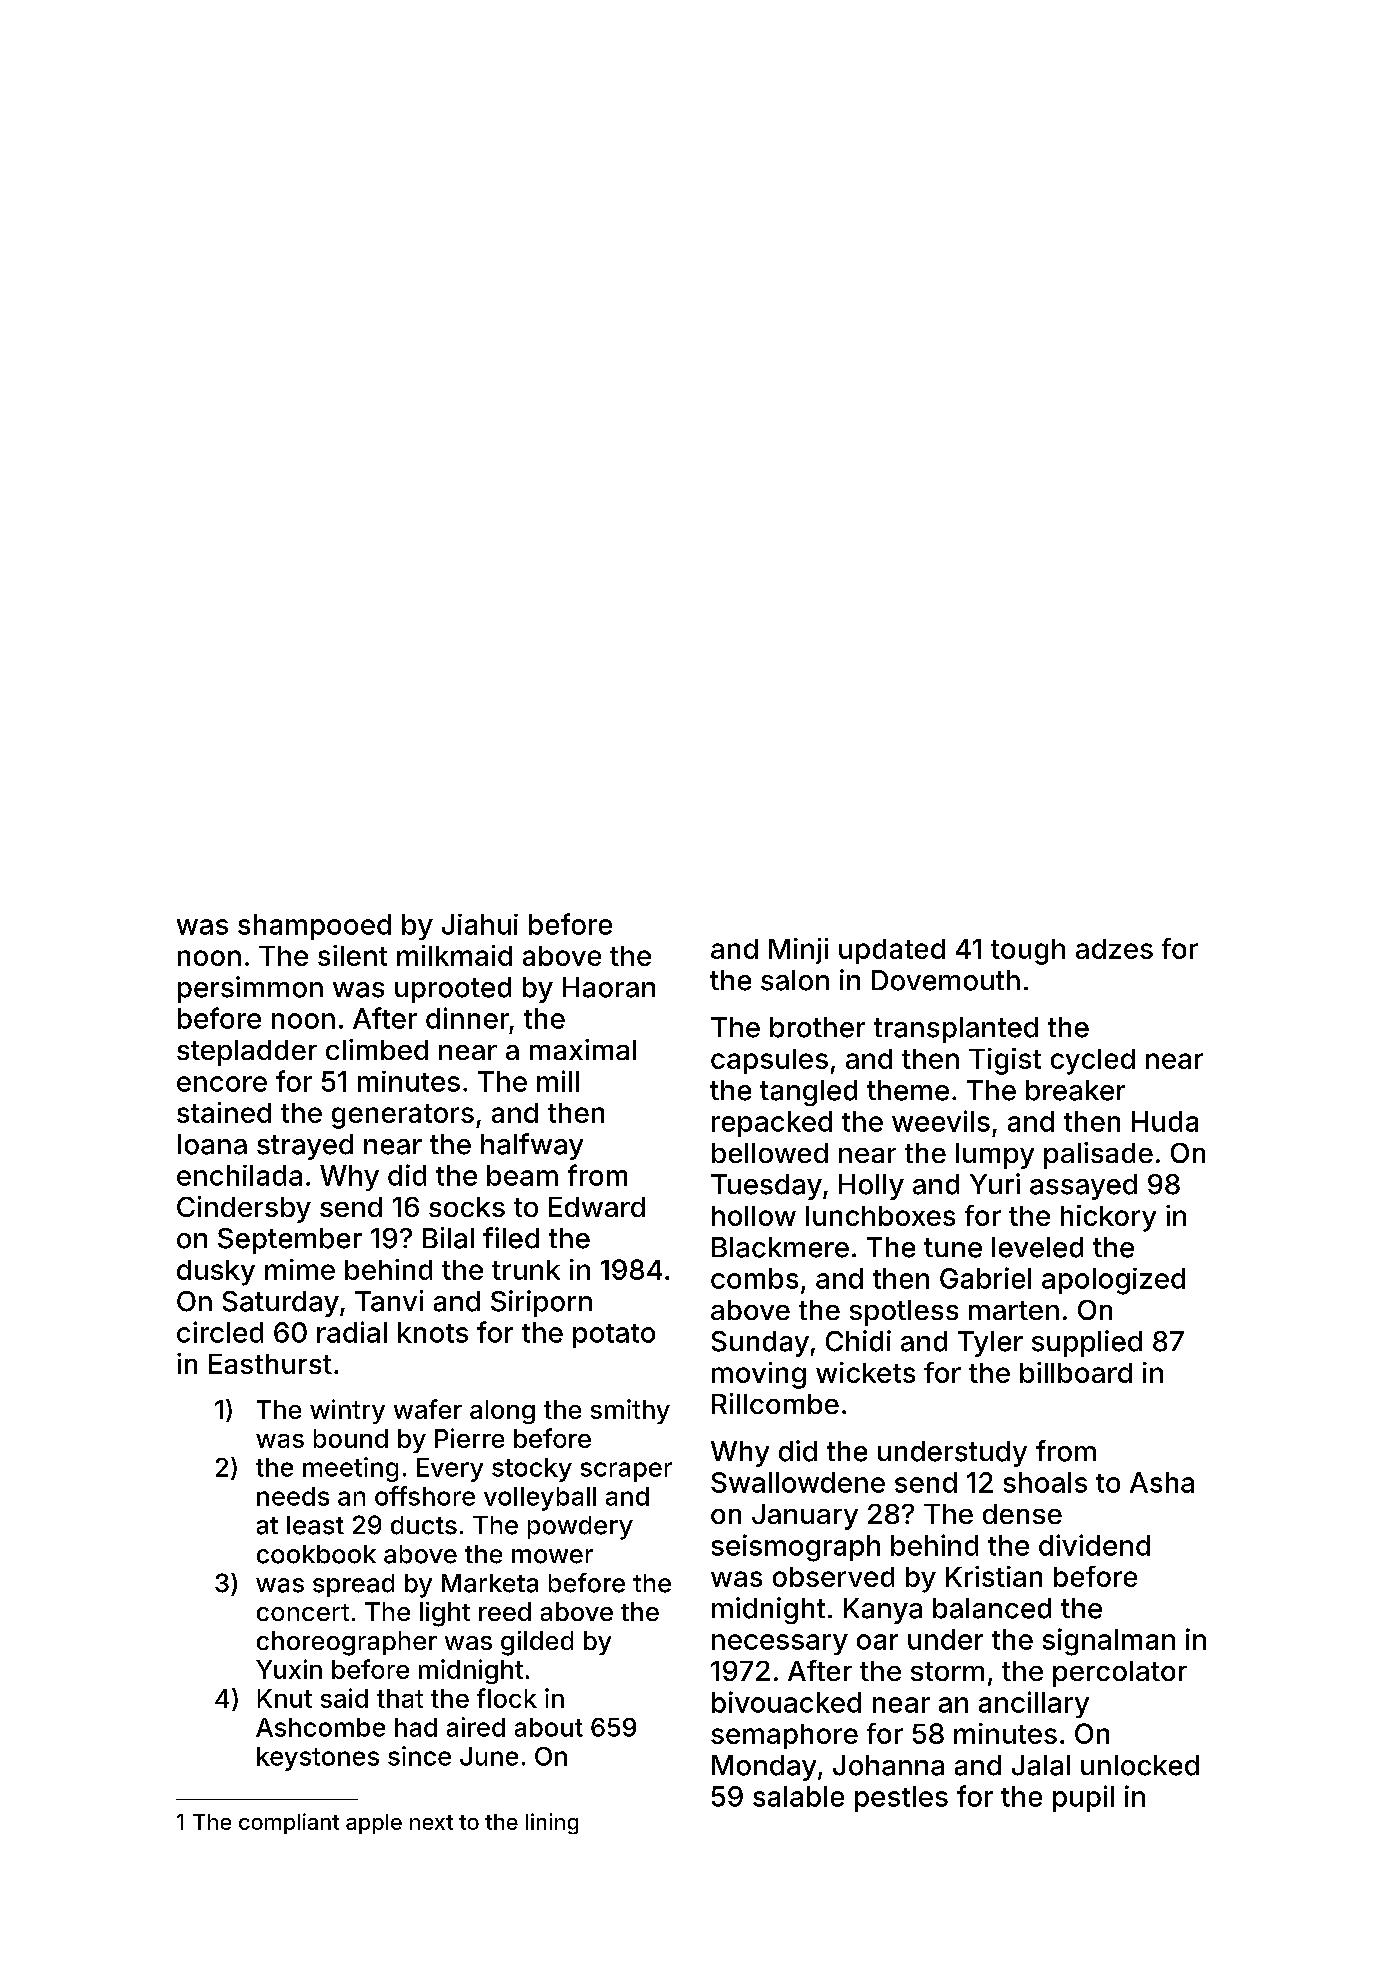  Describe the element at coordinates (1140, 1765) in the screenshot. I see `unlocked` at that location.
